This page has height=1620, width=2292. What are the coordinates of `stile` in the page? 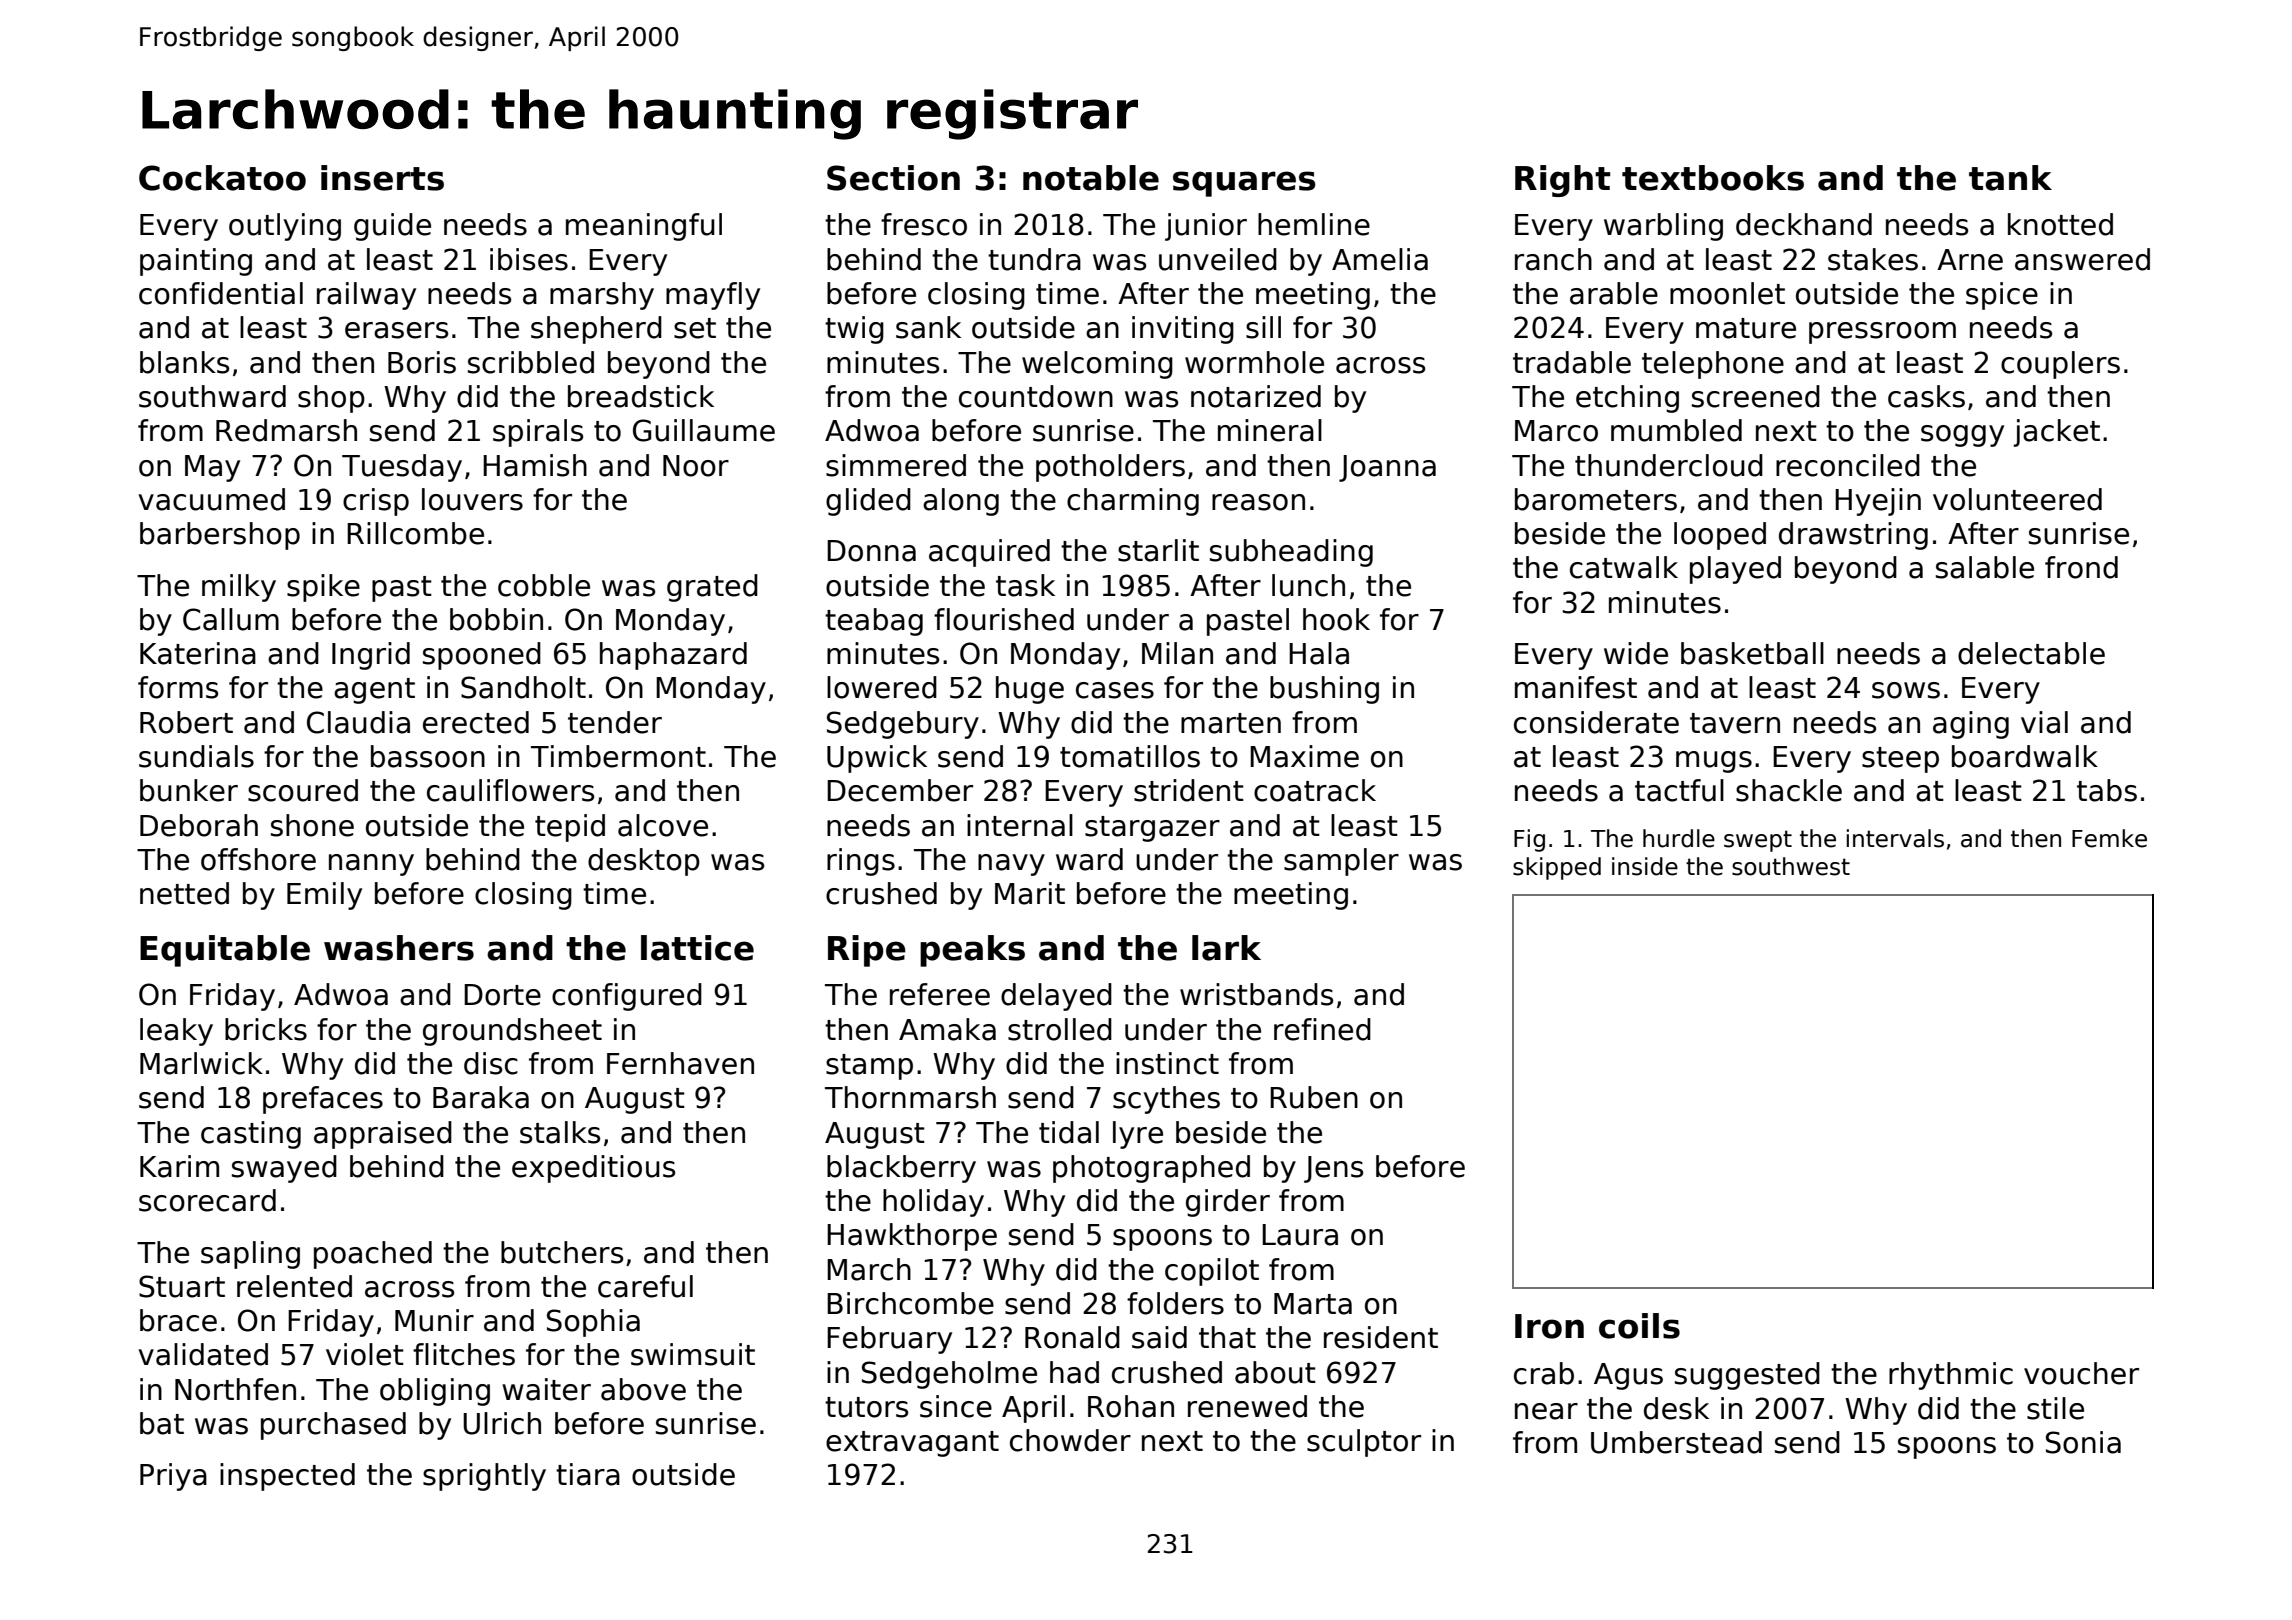 It's located at (2055, 1408).
